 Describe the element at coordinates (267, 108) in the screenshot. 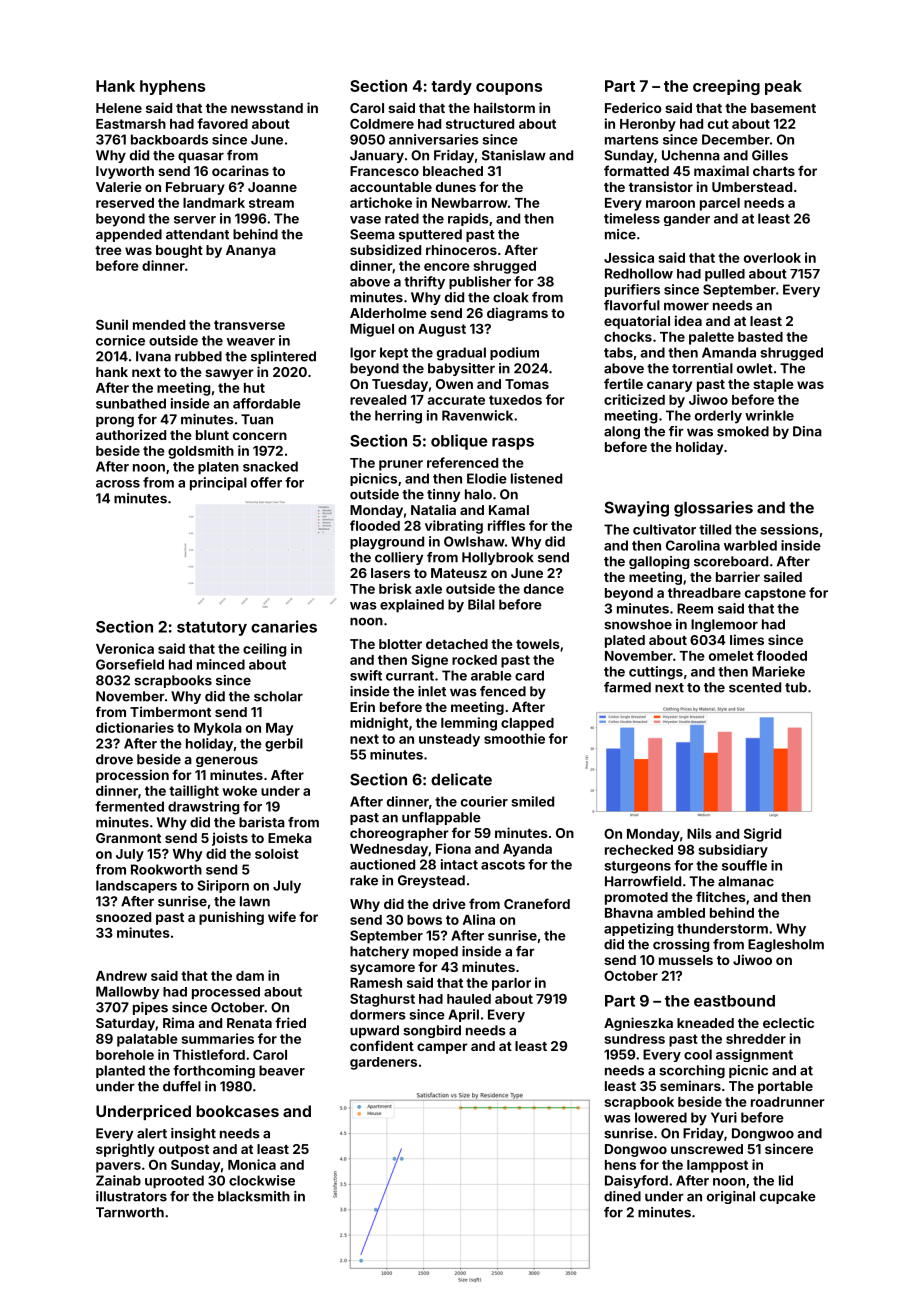

I see `newsstand` at that location.
